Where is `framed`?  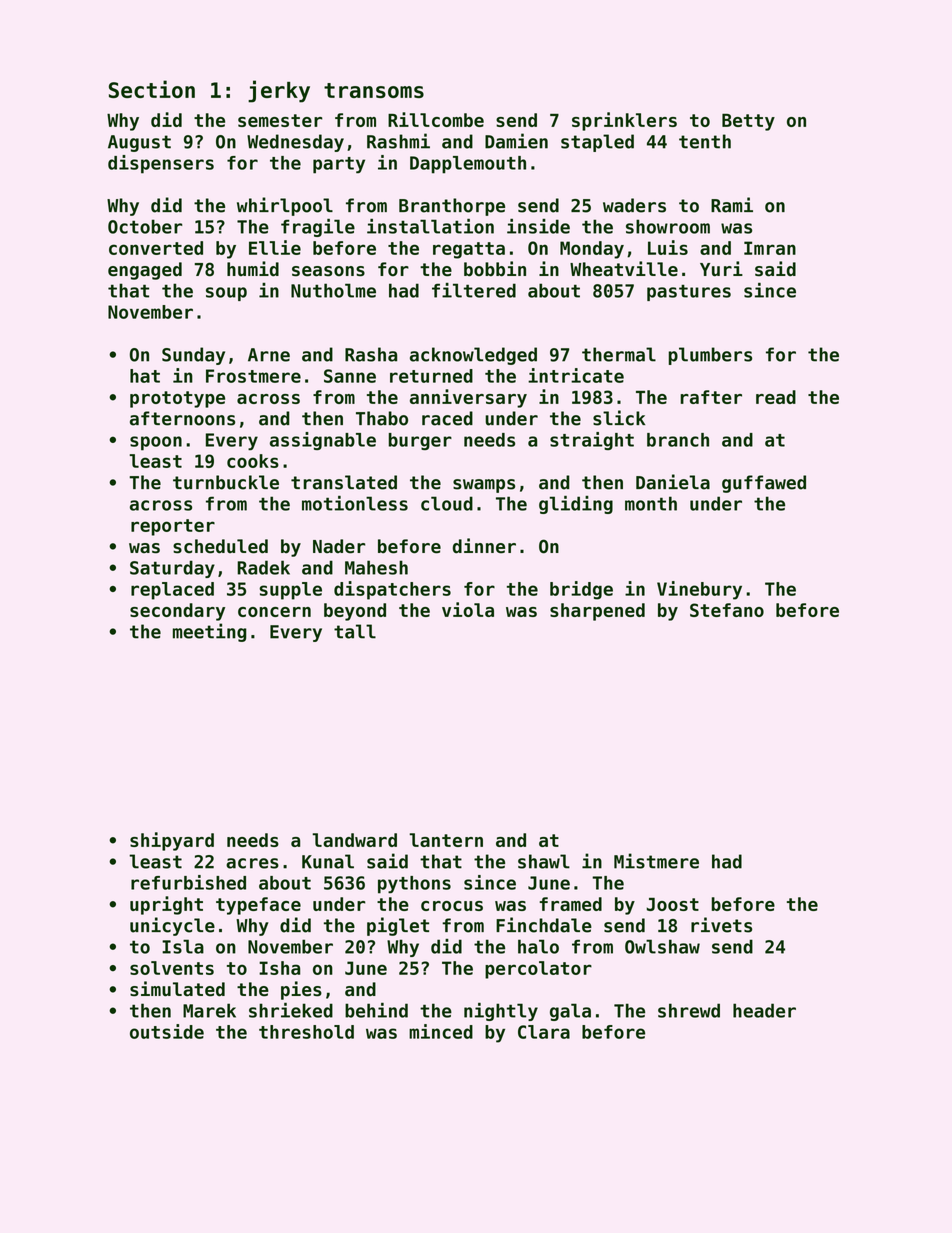 framed is located at coordinates (570, 904).
